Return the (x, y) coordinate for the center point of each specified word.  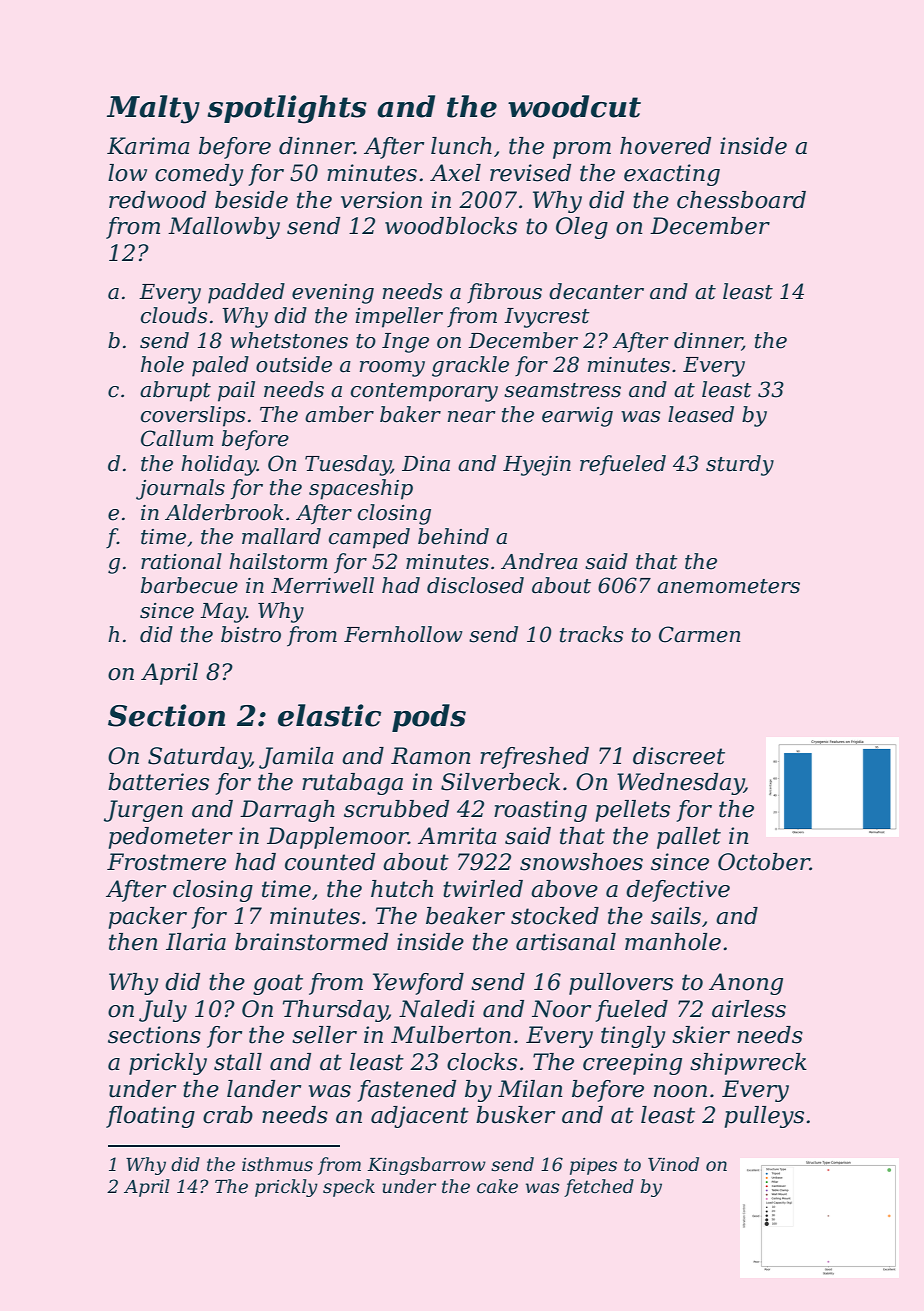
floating (150, 1117)
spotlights (287, 109)
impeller (399, 317)
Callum (177, 438)
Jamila (296, 758)
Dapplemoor (337, 838)
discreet (679, 756)
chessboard (741, 200)
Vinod (673, 1164)
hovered (665, 146)
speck (349, 1188)
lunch (461, 146)
